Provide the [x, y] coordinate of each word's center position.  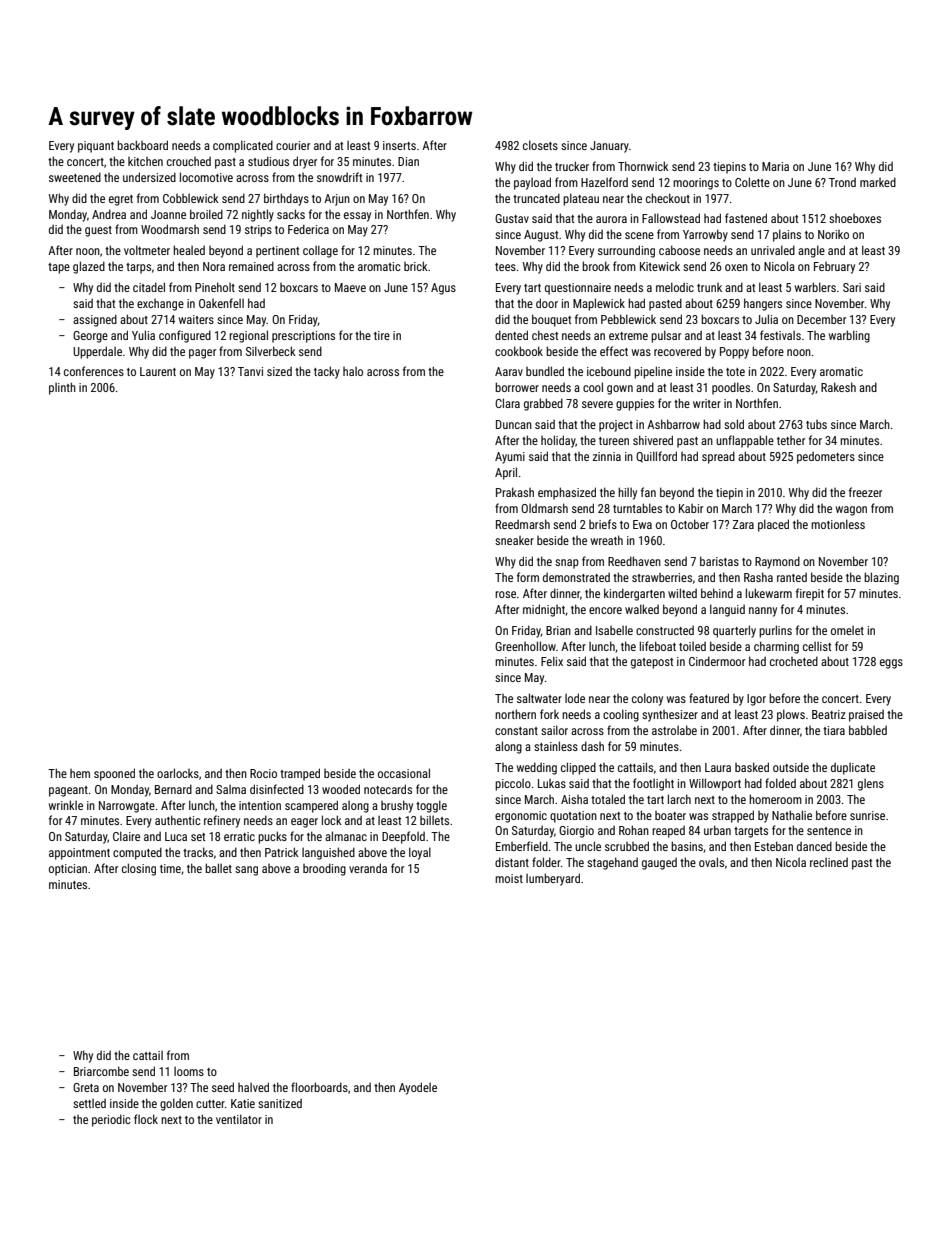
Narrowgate [127, 807]
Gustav [512, 218]
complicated [243, 146]
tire [382, 335]
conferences [94, 371]
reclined [829, 862]
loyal [420, 853]
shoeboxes [855, 218]
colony [647, 699]
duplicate [853, 768]
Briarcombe [101, 1071]
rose [505, 594]
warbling [849, 336]
